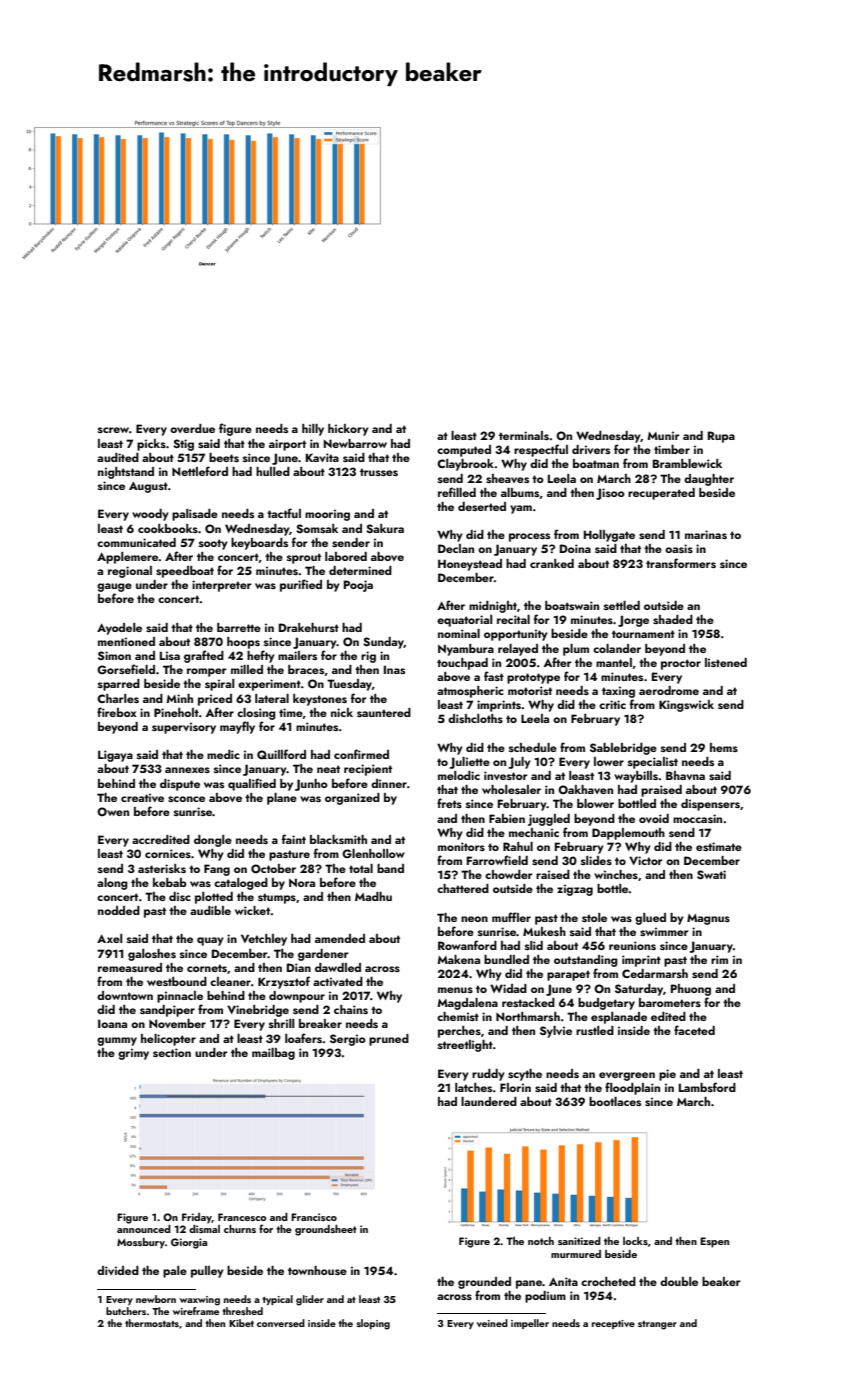  Describe the element at coordinates (721, 437) in the screenshot. I see `Rupa` at that location.
